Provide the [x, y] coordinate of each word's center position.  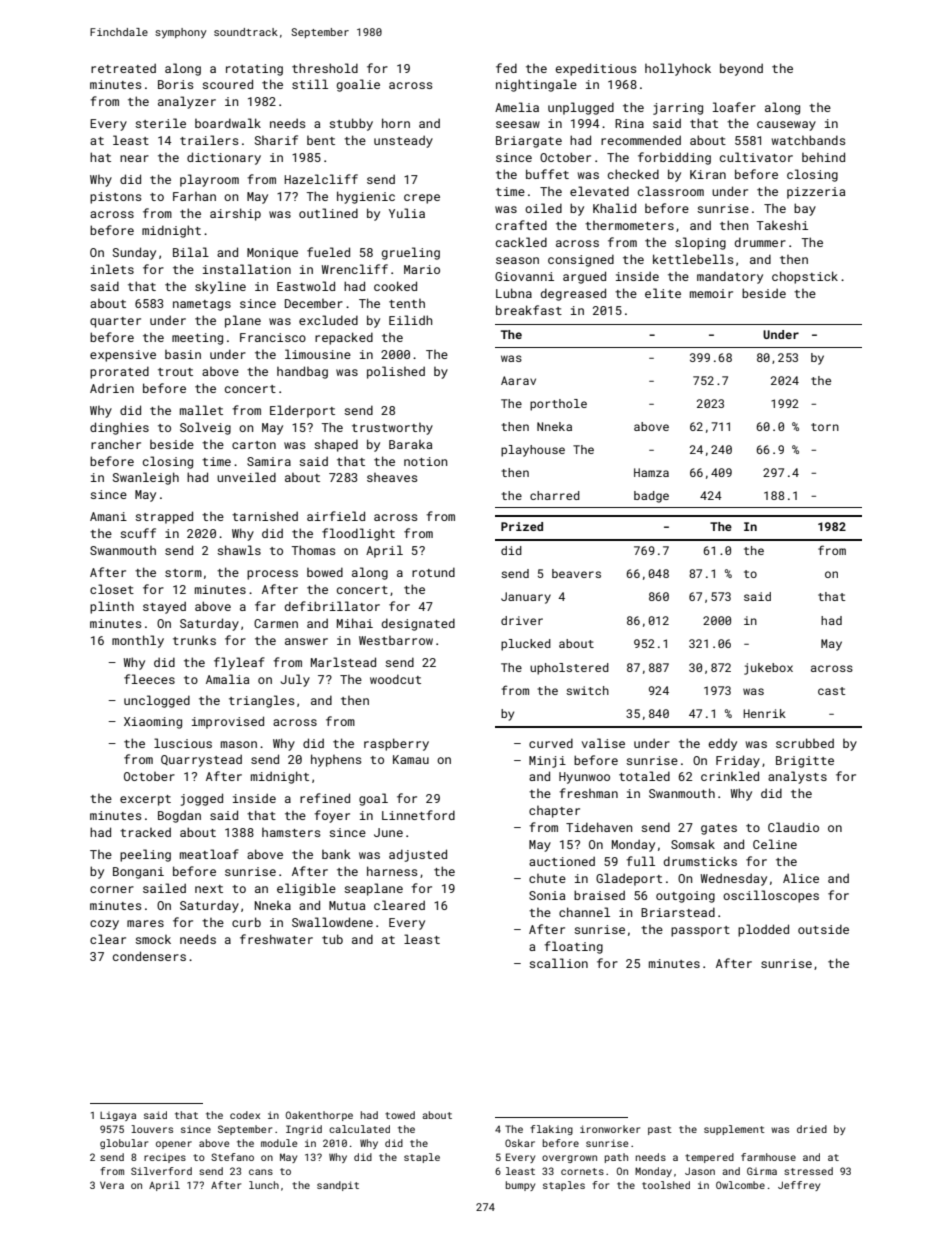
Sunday [134, 253]
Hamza [651, 472]
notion [425, 461]
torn [825, 427]
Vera [112, 1185]
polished [396, 372]
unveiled [246, 477]
